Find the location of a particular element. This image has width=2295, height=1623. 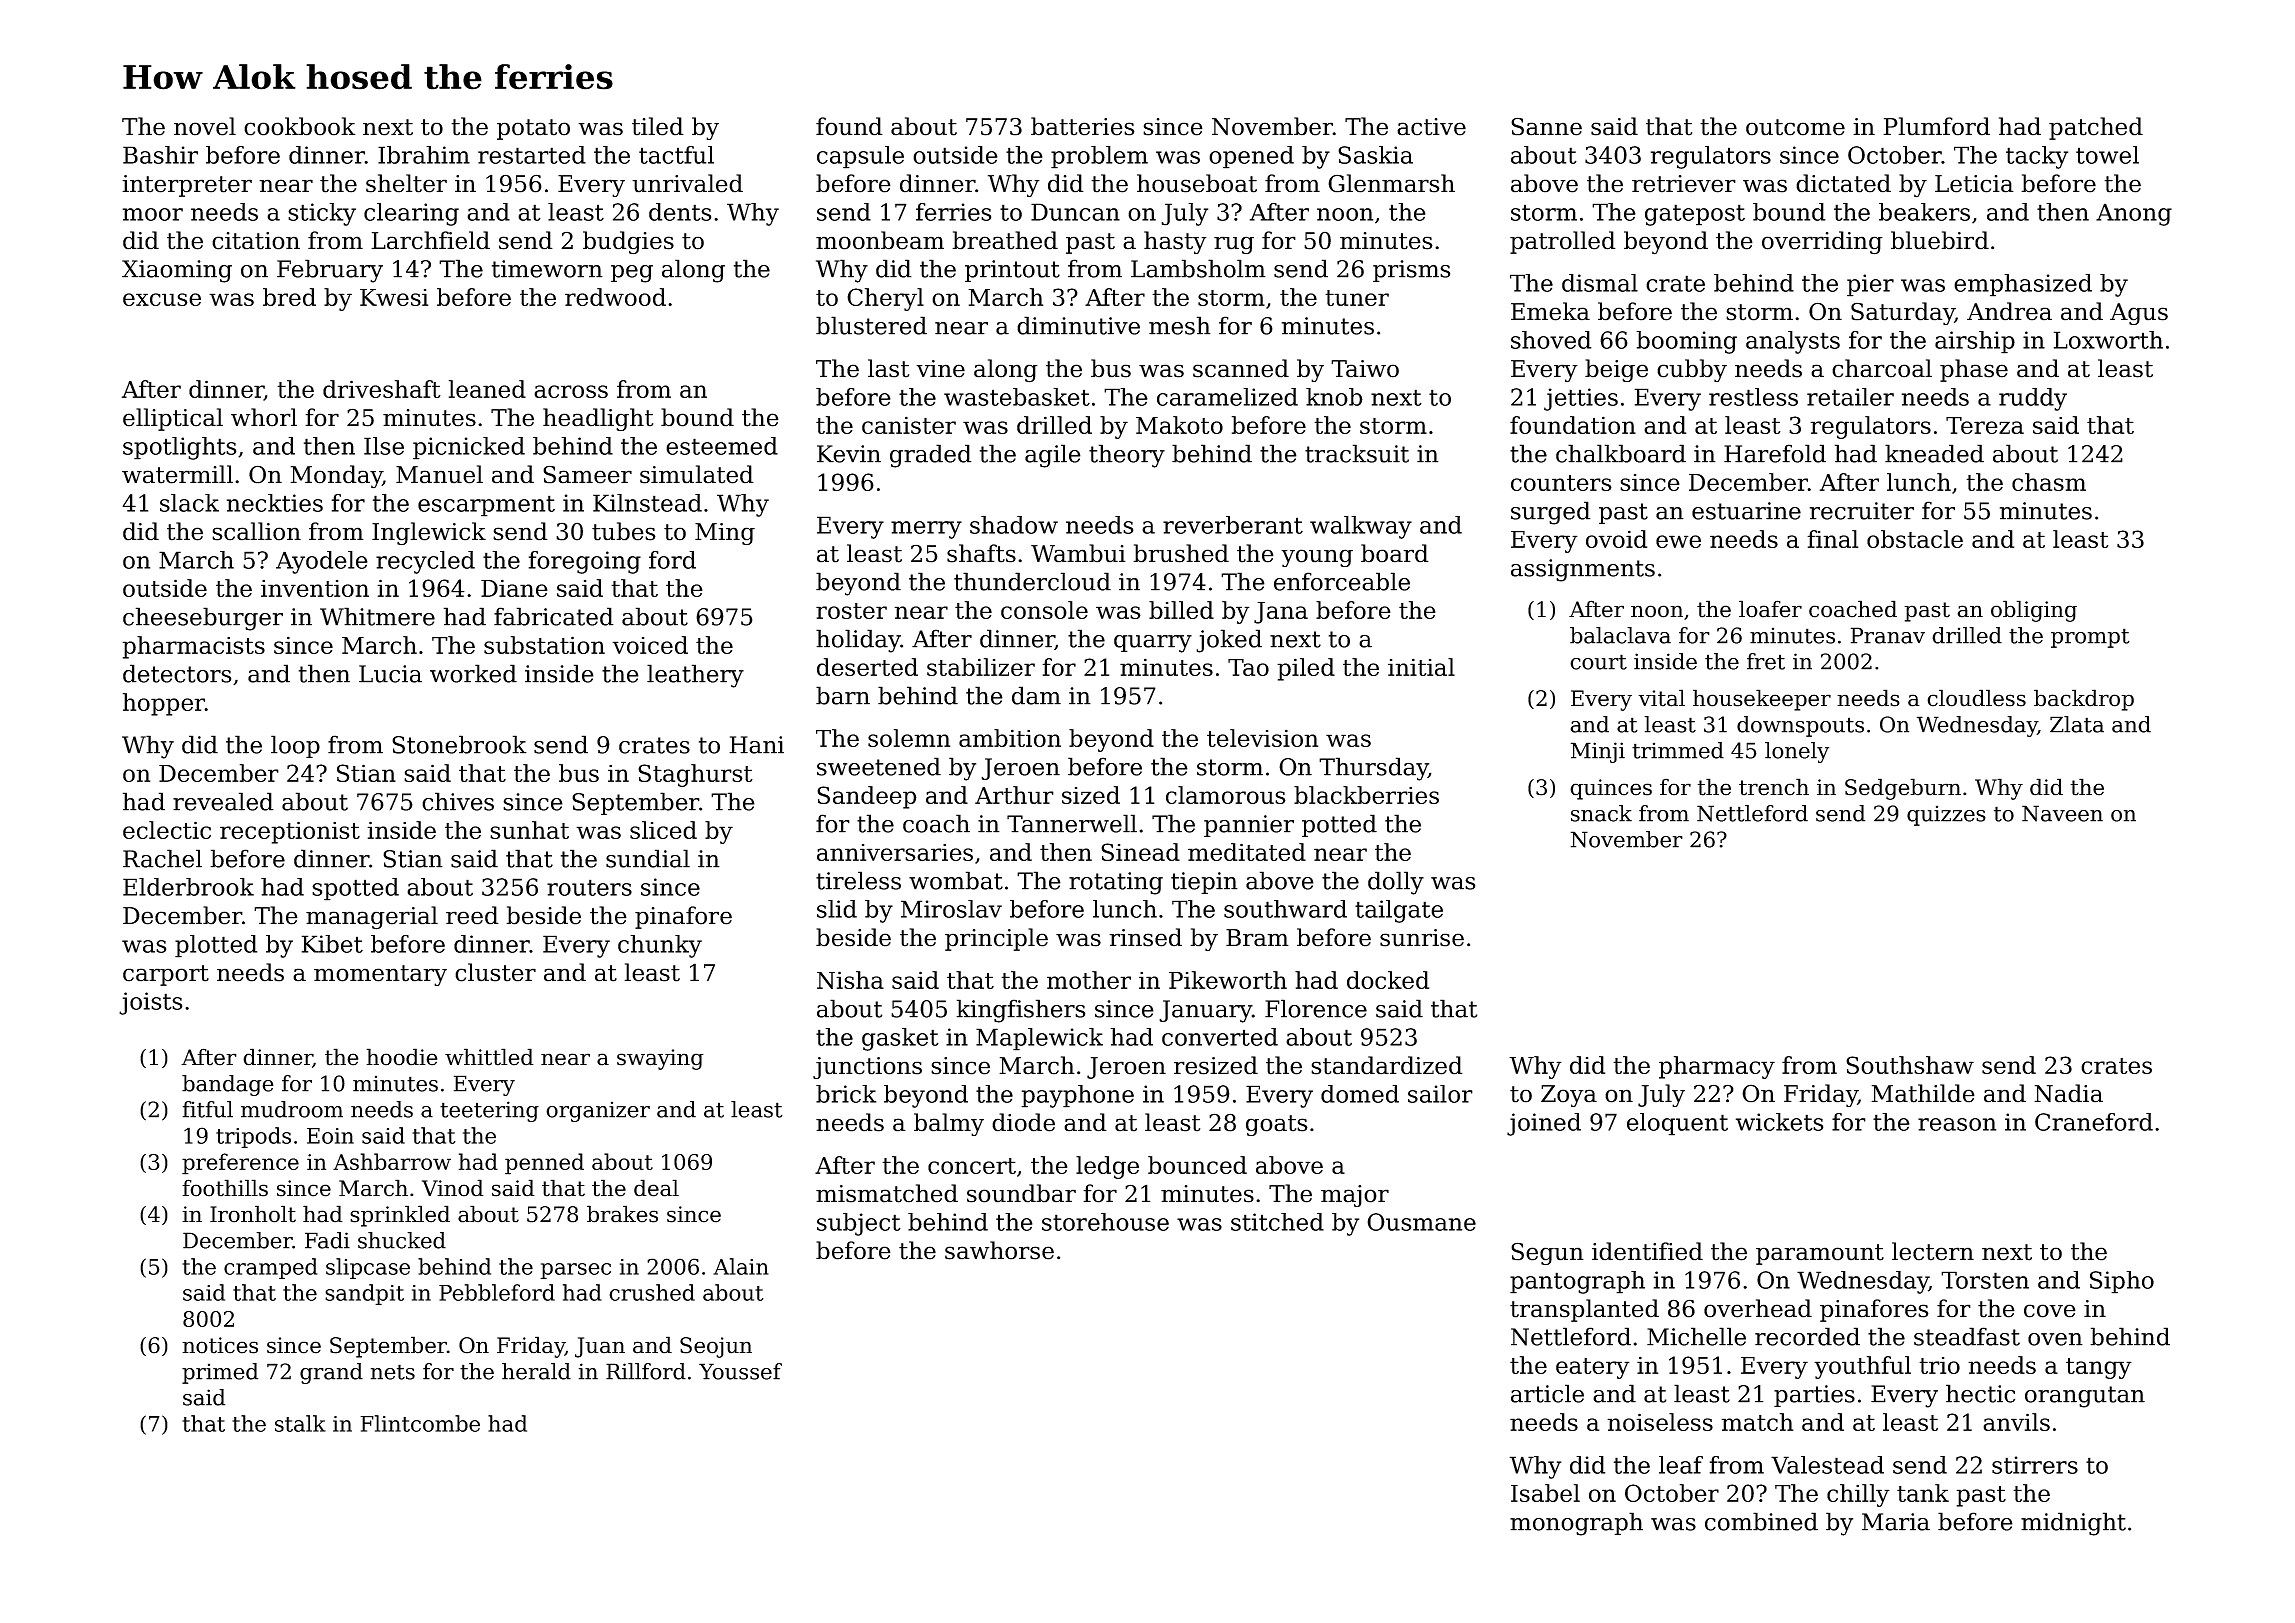

cramped is located at coordinates (271, 1268).
